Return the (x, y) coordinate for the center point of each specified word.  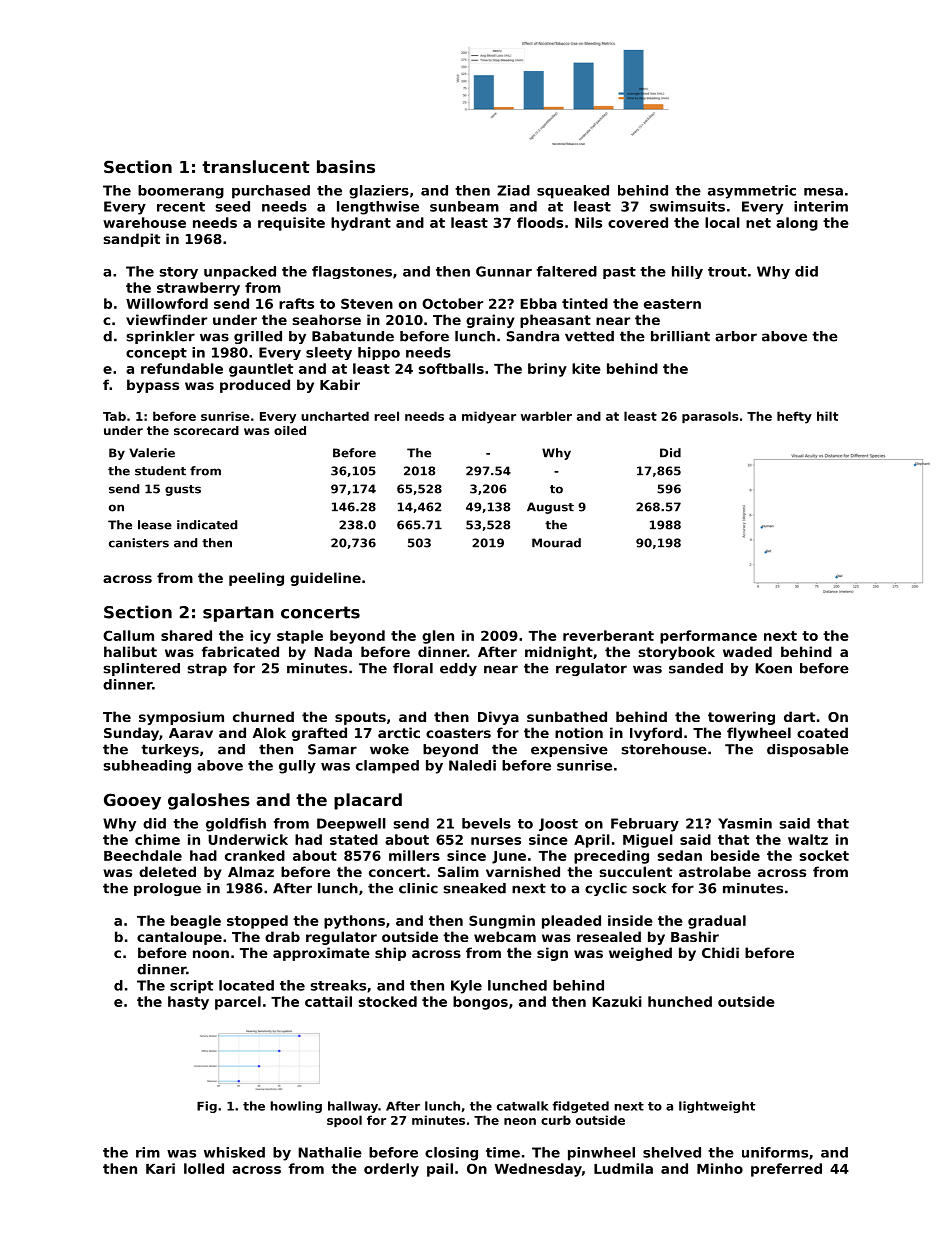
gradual (717, 922)
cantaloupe (179, 938)
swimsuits (687, 206)
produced (255, 386)
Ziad (513, 190)
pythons (354, 922)
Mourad (556, 543)
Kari (160, 1168)
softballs (451, 368)
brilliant (680, 336)
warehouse (144, 222)
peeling (256, 579)
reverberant (608, 635)
